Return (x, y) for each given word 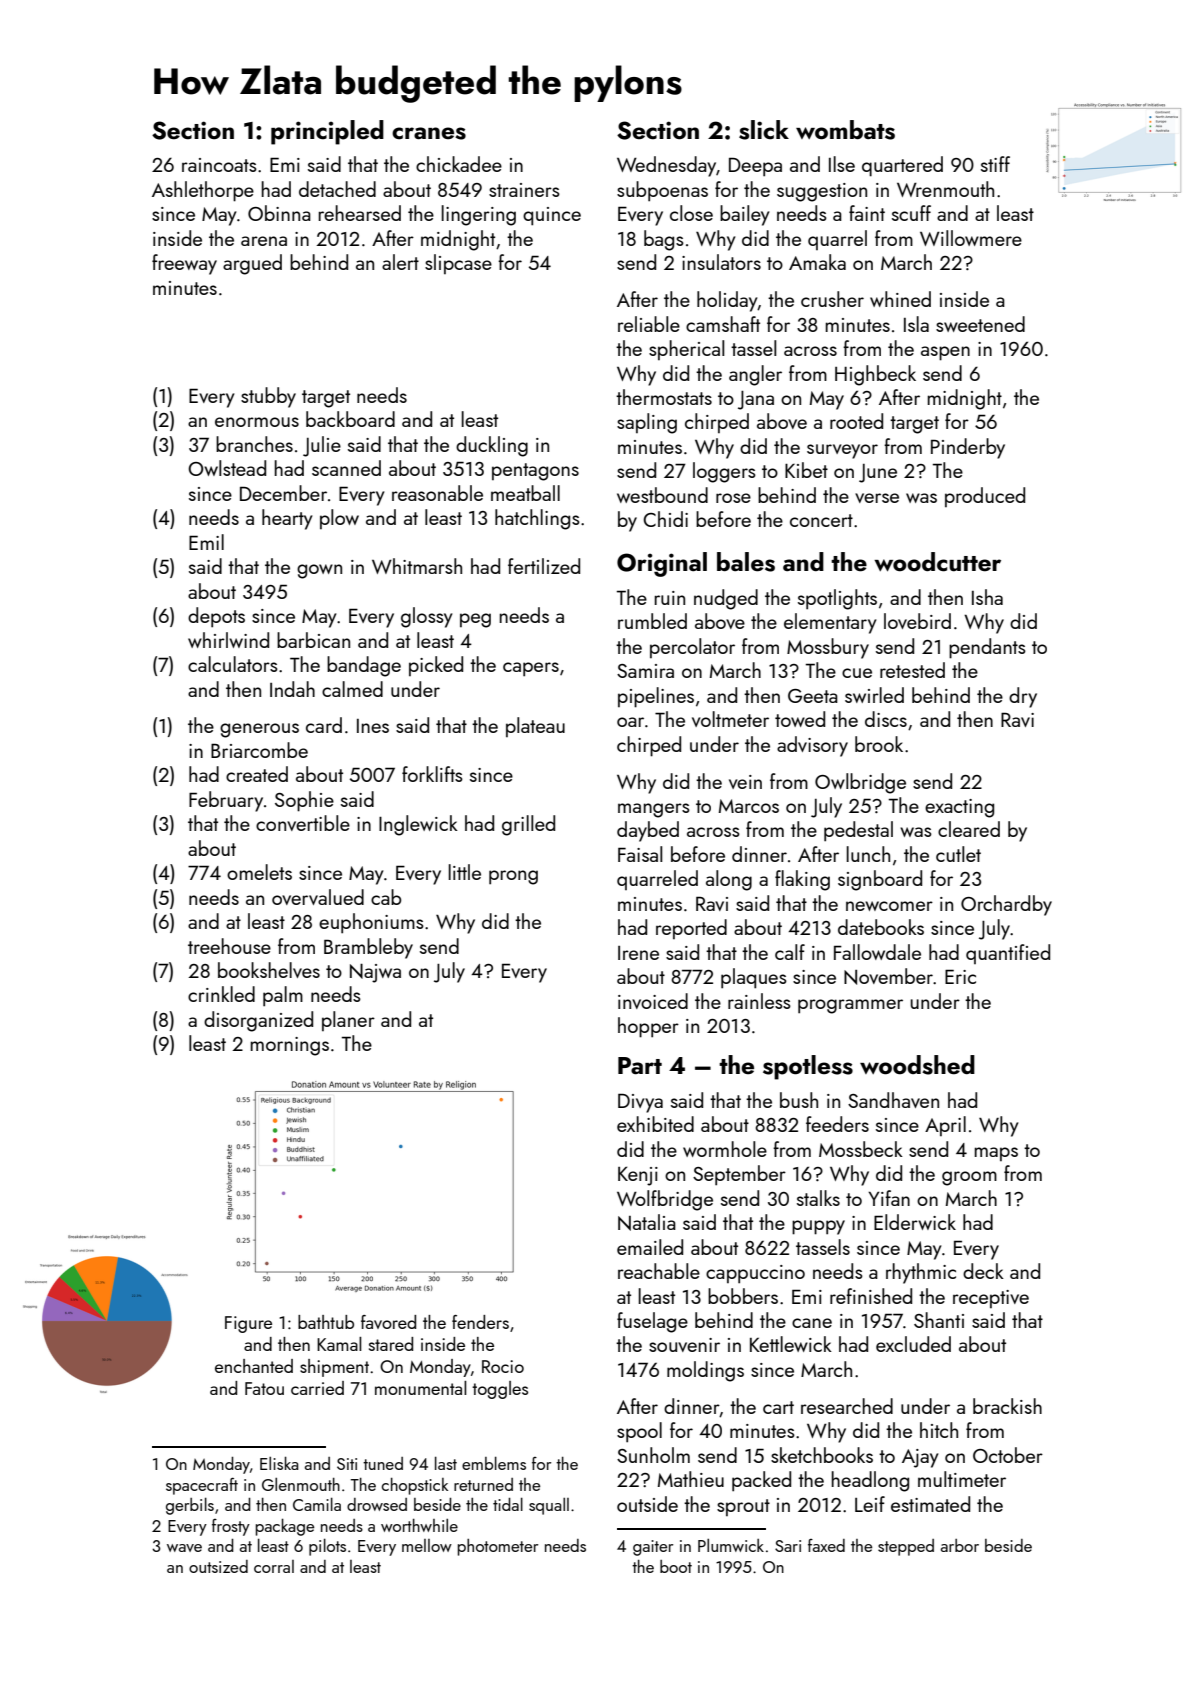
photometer (498, 1547)
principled (327, 132)
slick (764, 130)
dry (1023, 697)
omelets (259, 872)
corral (274, 1566)
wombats (845, 130)
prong (513, 877)
